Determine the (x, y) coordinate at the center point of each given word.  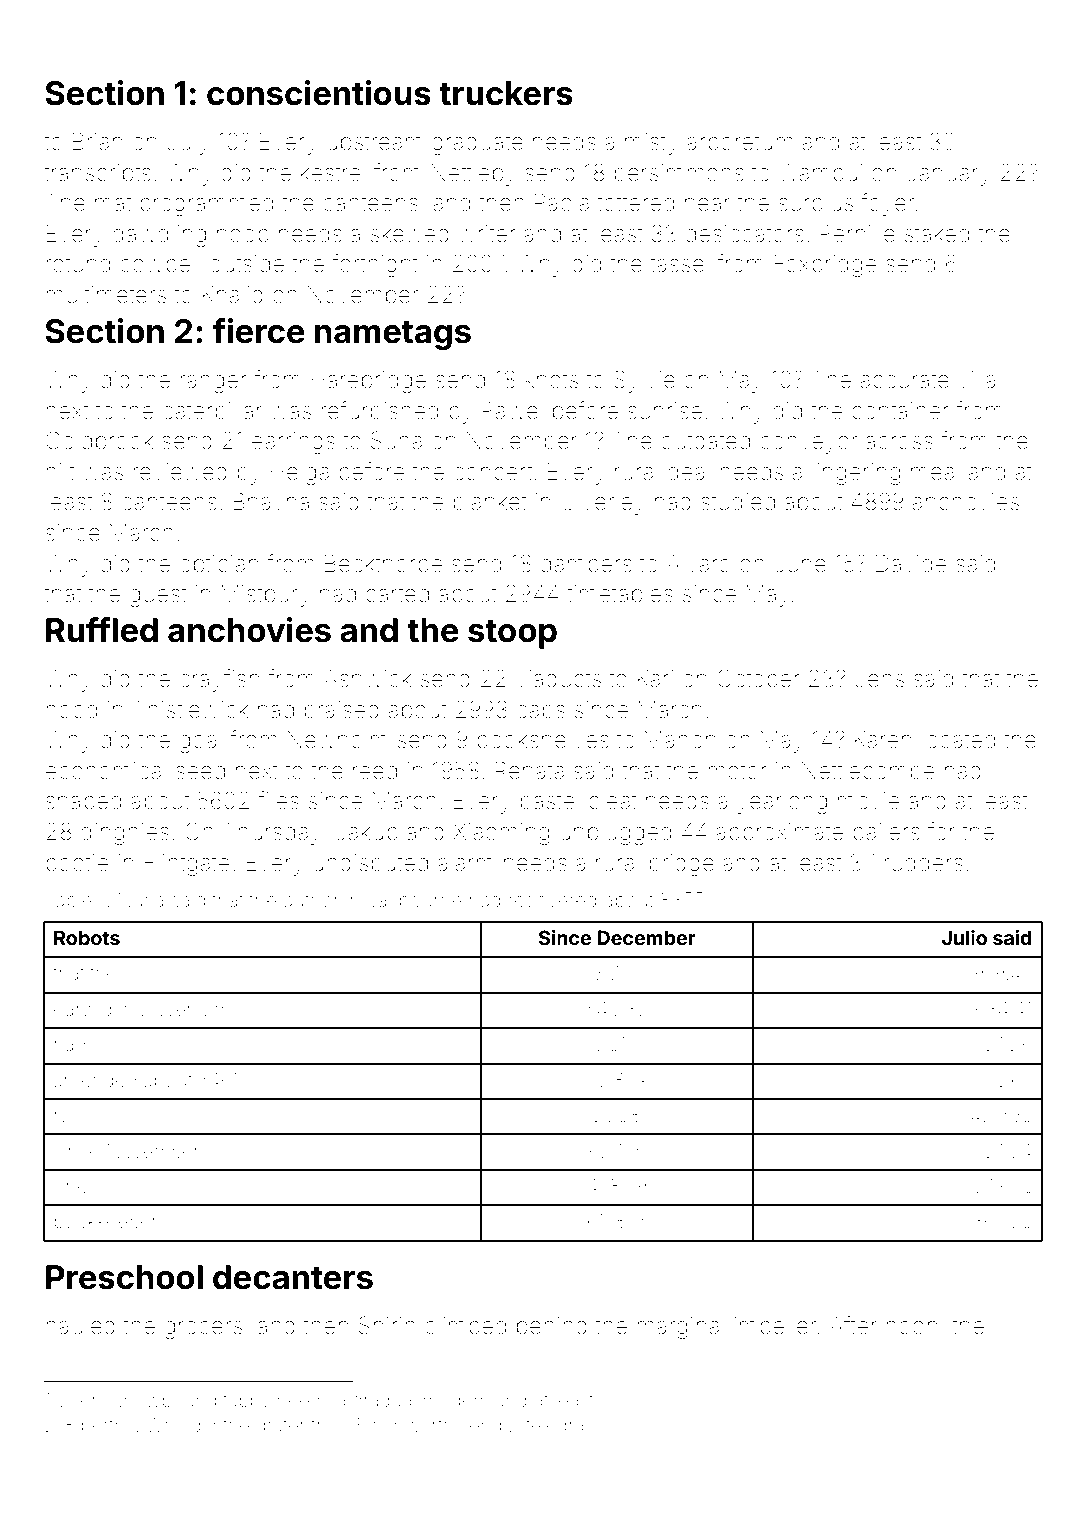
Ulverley (603, 504)
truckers (506, 93)
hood (71, 710)
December (646, 937)
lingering (856, 474)
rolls (71, 1115)
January (949, 175)
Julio (964, 937)
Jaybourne (415, 902)
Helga (300, 474)
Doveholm (185, 1008)
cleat (613, 801)
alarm (465, 863)
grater (280, 1427)
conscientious (319, 93)
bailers (886, 832)
